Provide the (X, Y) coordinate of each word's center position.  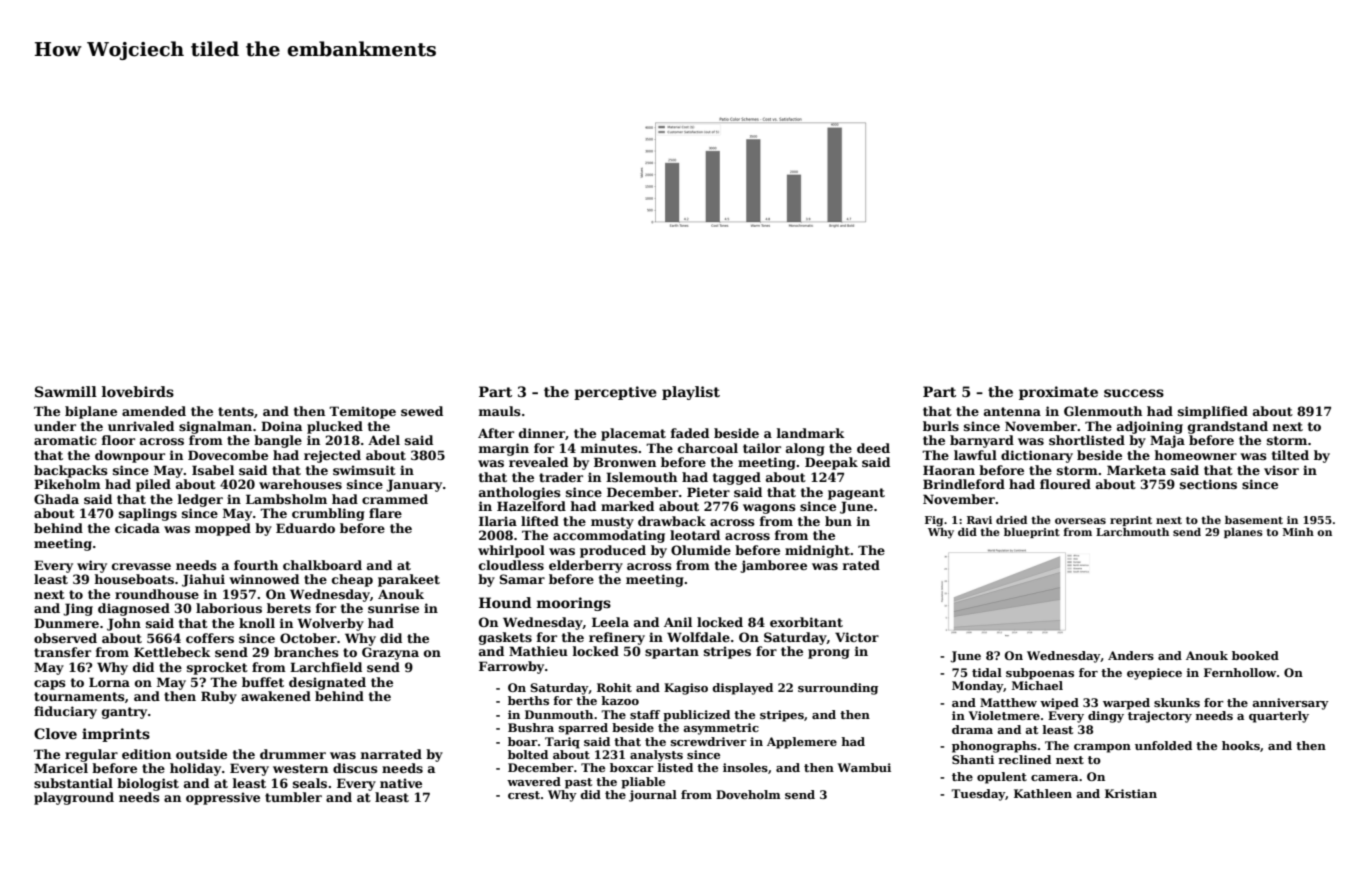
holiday (195, 769)
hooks (1241, 745)
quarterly (1279, 717)
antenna (1012, 411)
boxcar (632, 767)
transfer (62, 652)
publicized (696, 716)
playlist (691, 393)
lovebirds (138, 391)
